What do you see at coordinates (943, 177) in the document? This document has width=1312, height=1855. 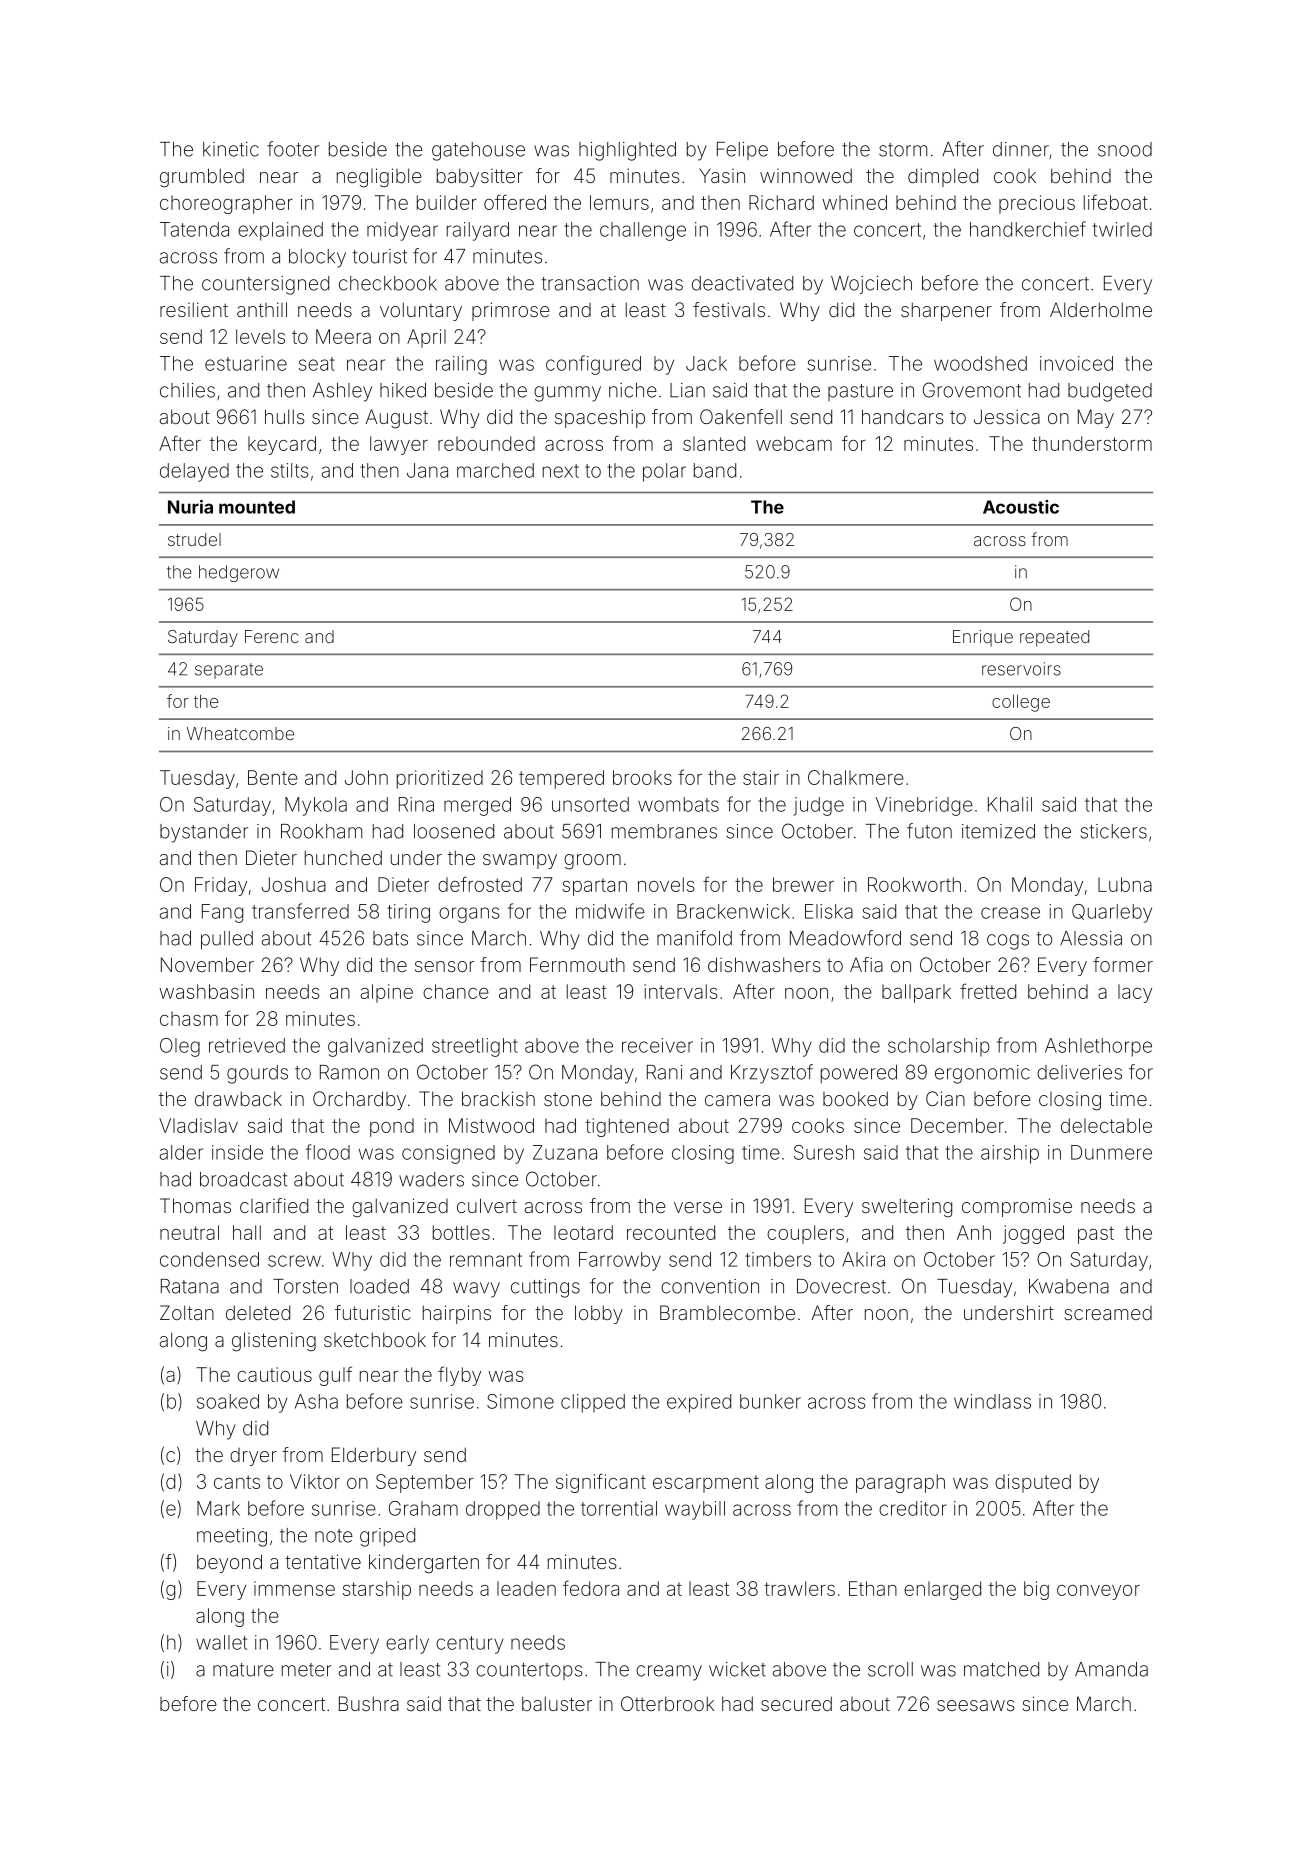 I see `dimpled` at bounding box center [943, 177].
